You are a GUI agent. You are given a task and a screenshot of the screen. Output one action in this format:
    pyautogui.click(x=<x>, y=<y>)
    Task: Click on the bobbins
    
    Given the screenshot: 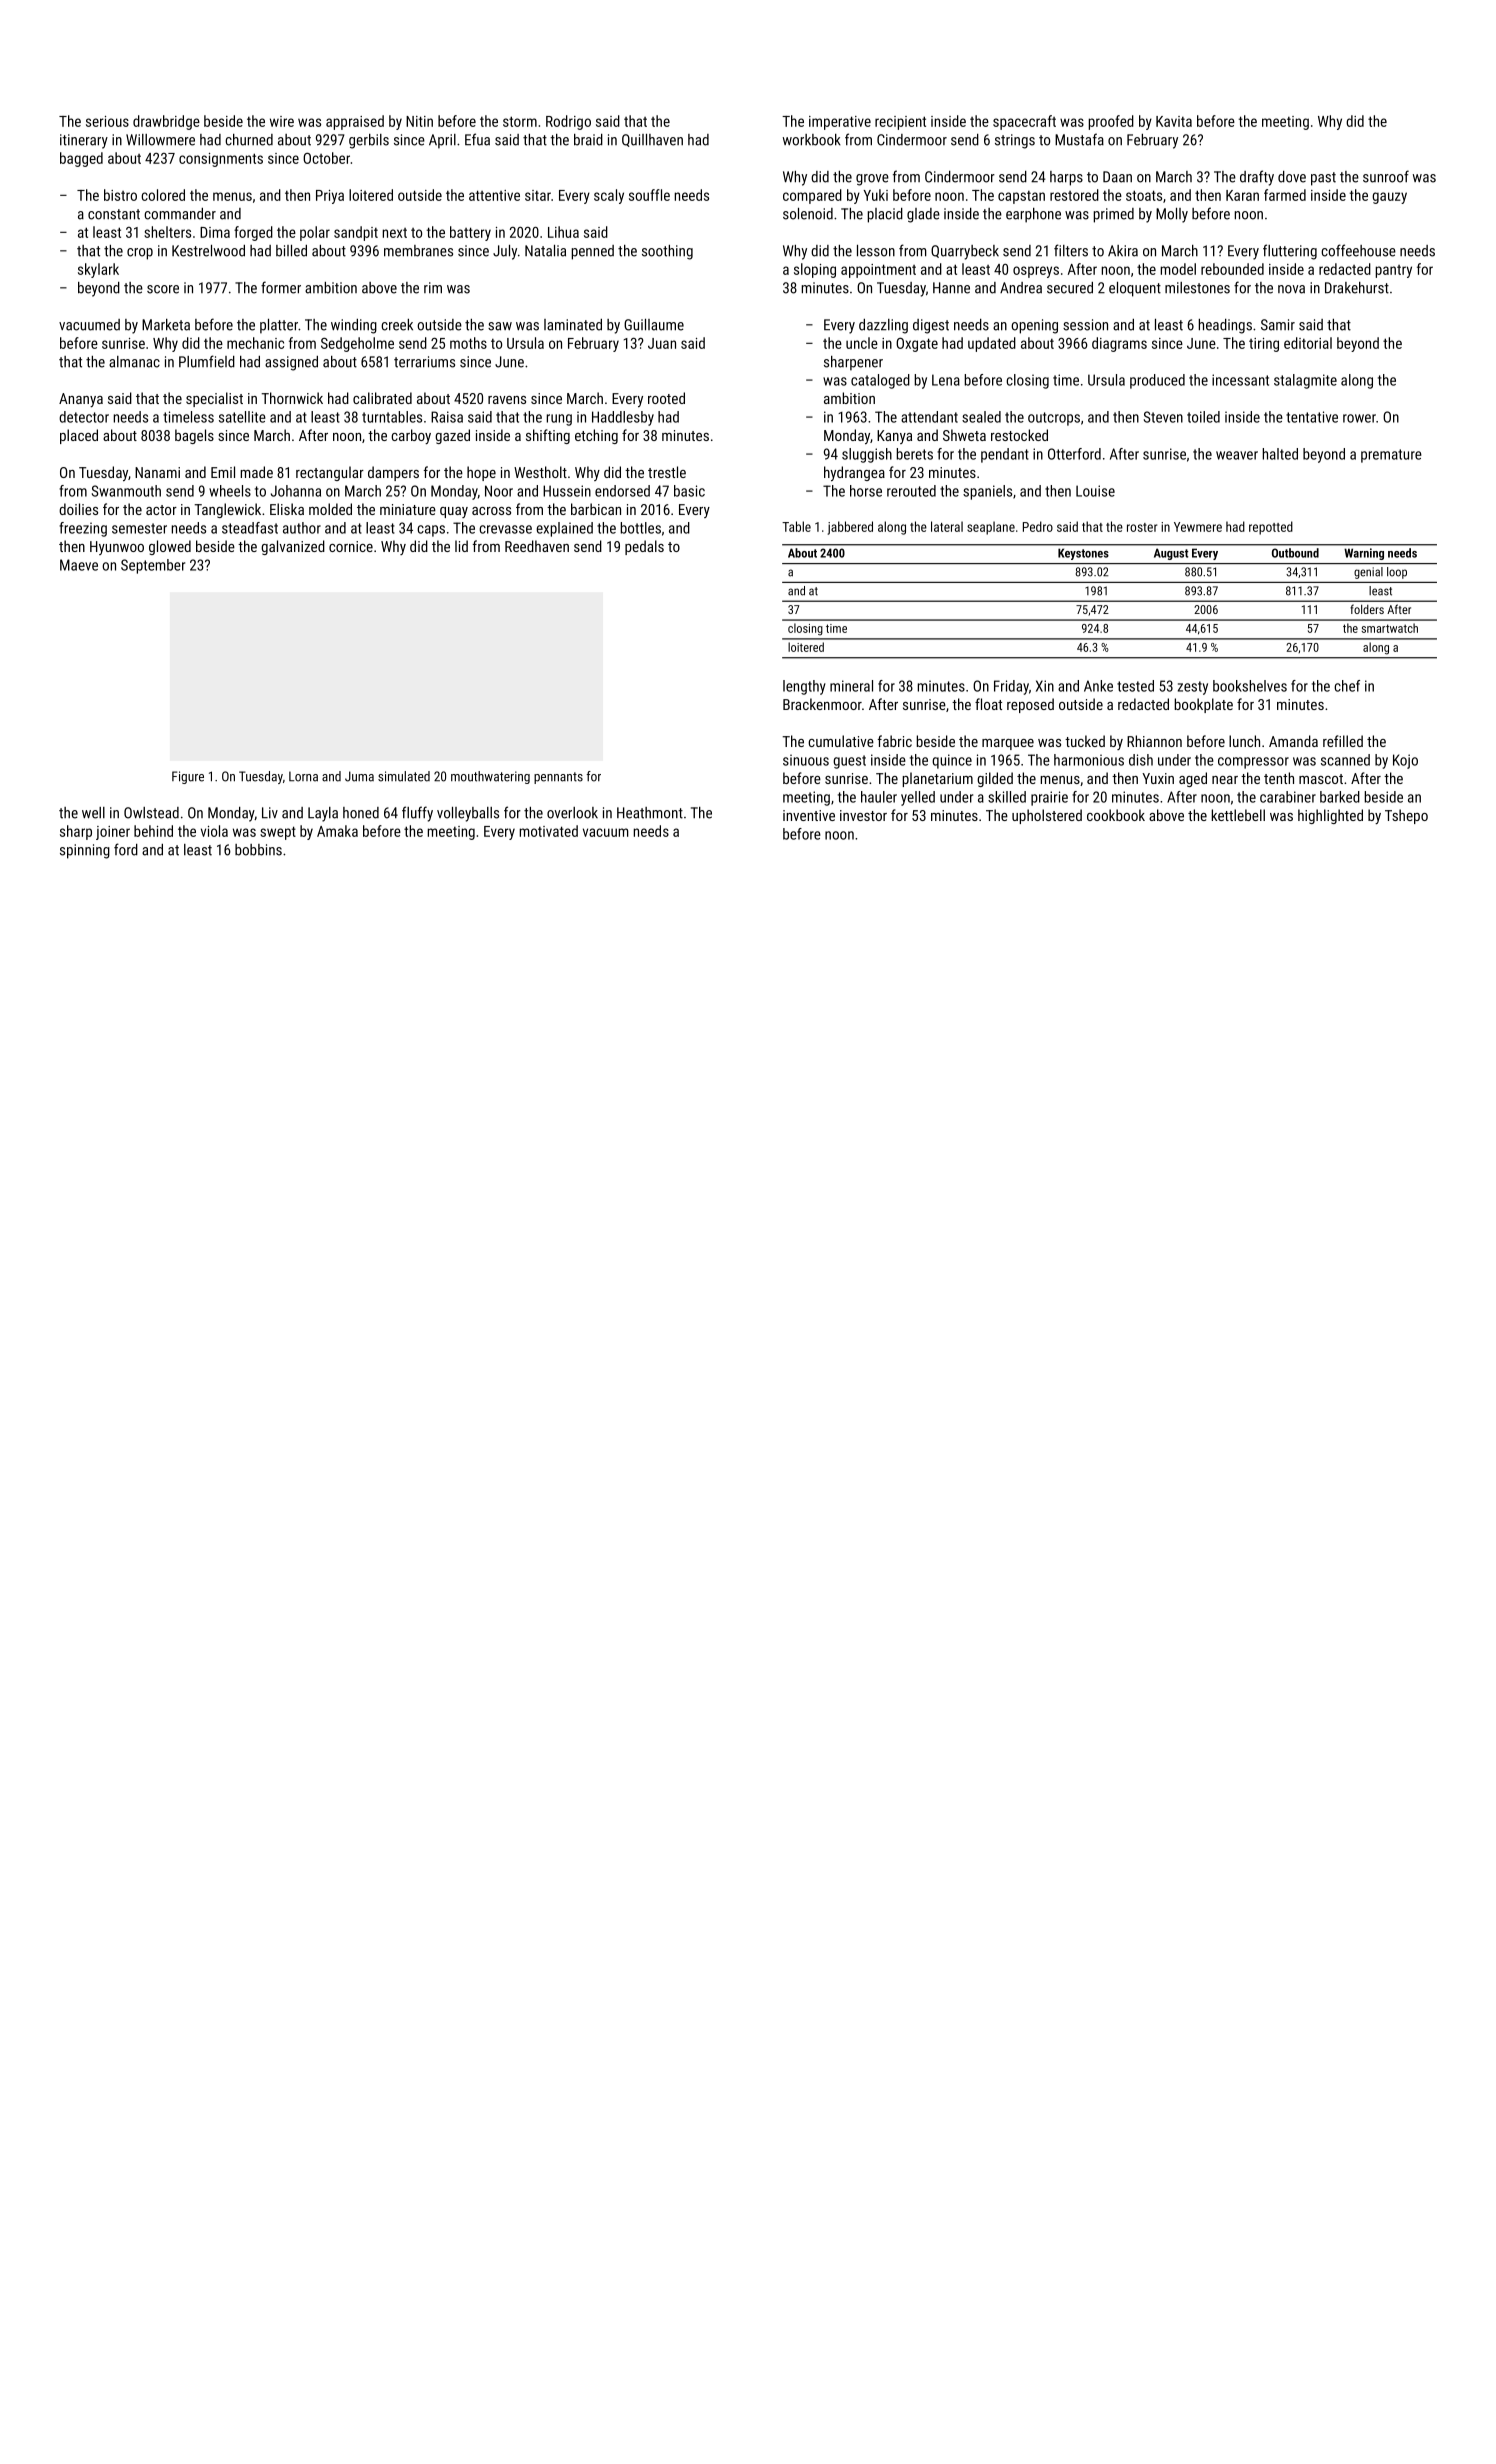 What is the action you would take?
    pyautogui.click(x=258, y=850)
